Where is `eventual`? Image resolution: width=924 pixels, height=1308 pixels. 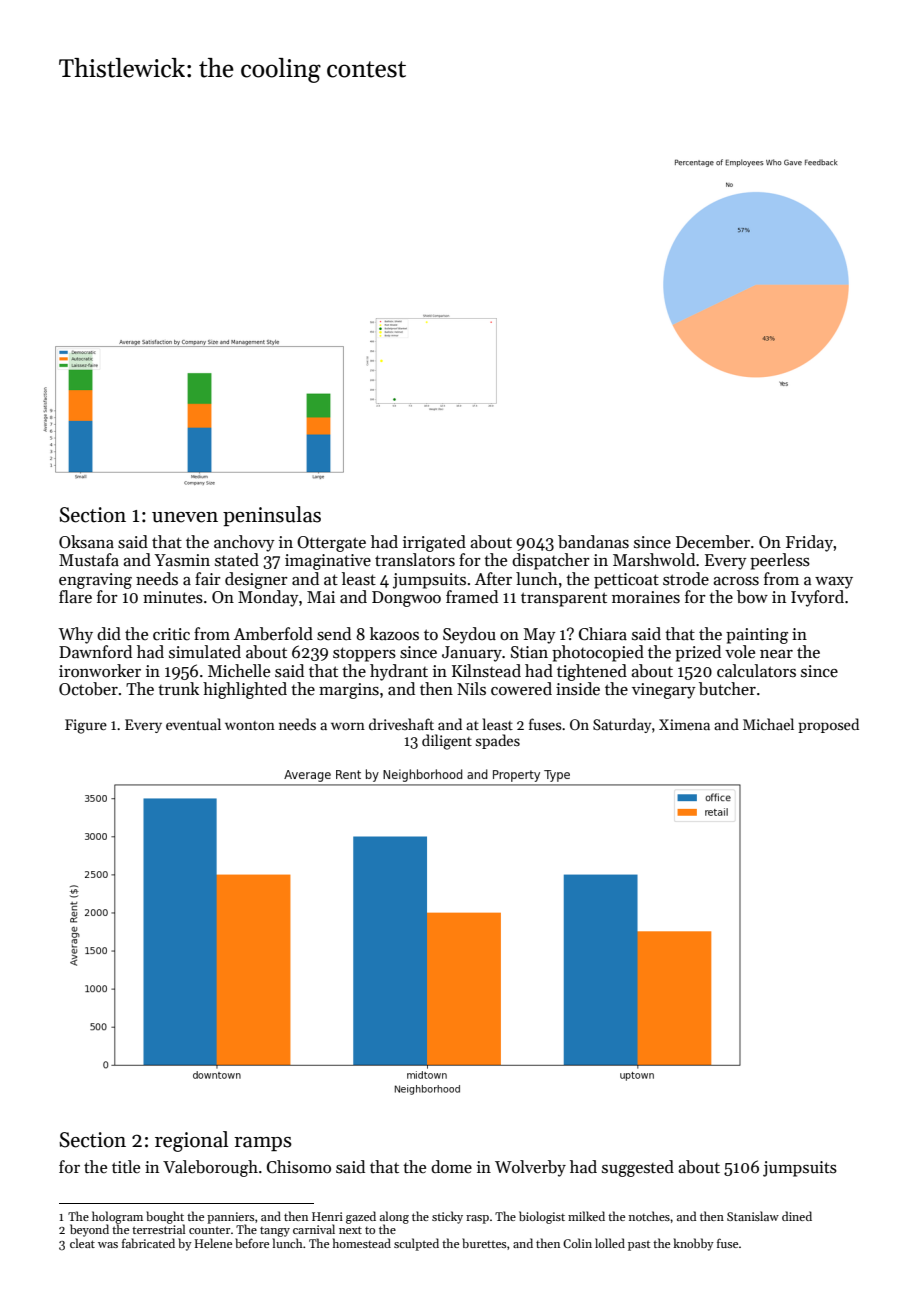
eventual is located at coordinates (193, 724).
